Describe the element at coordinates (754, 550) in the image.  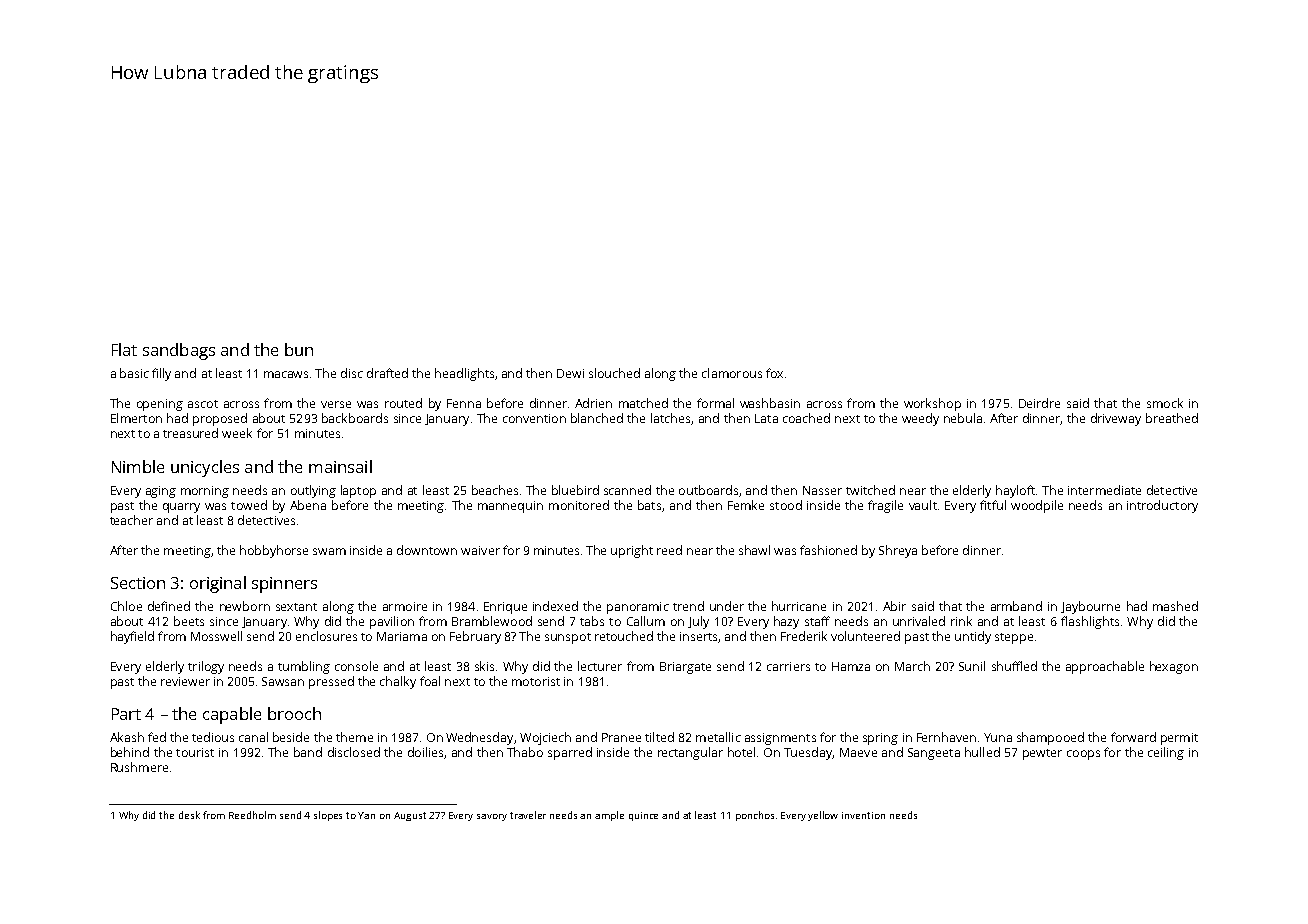
I see `shawl` at that location.
